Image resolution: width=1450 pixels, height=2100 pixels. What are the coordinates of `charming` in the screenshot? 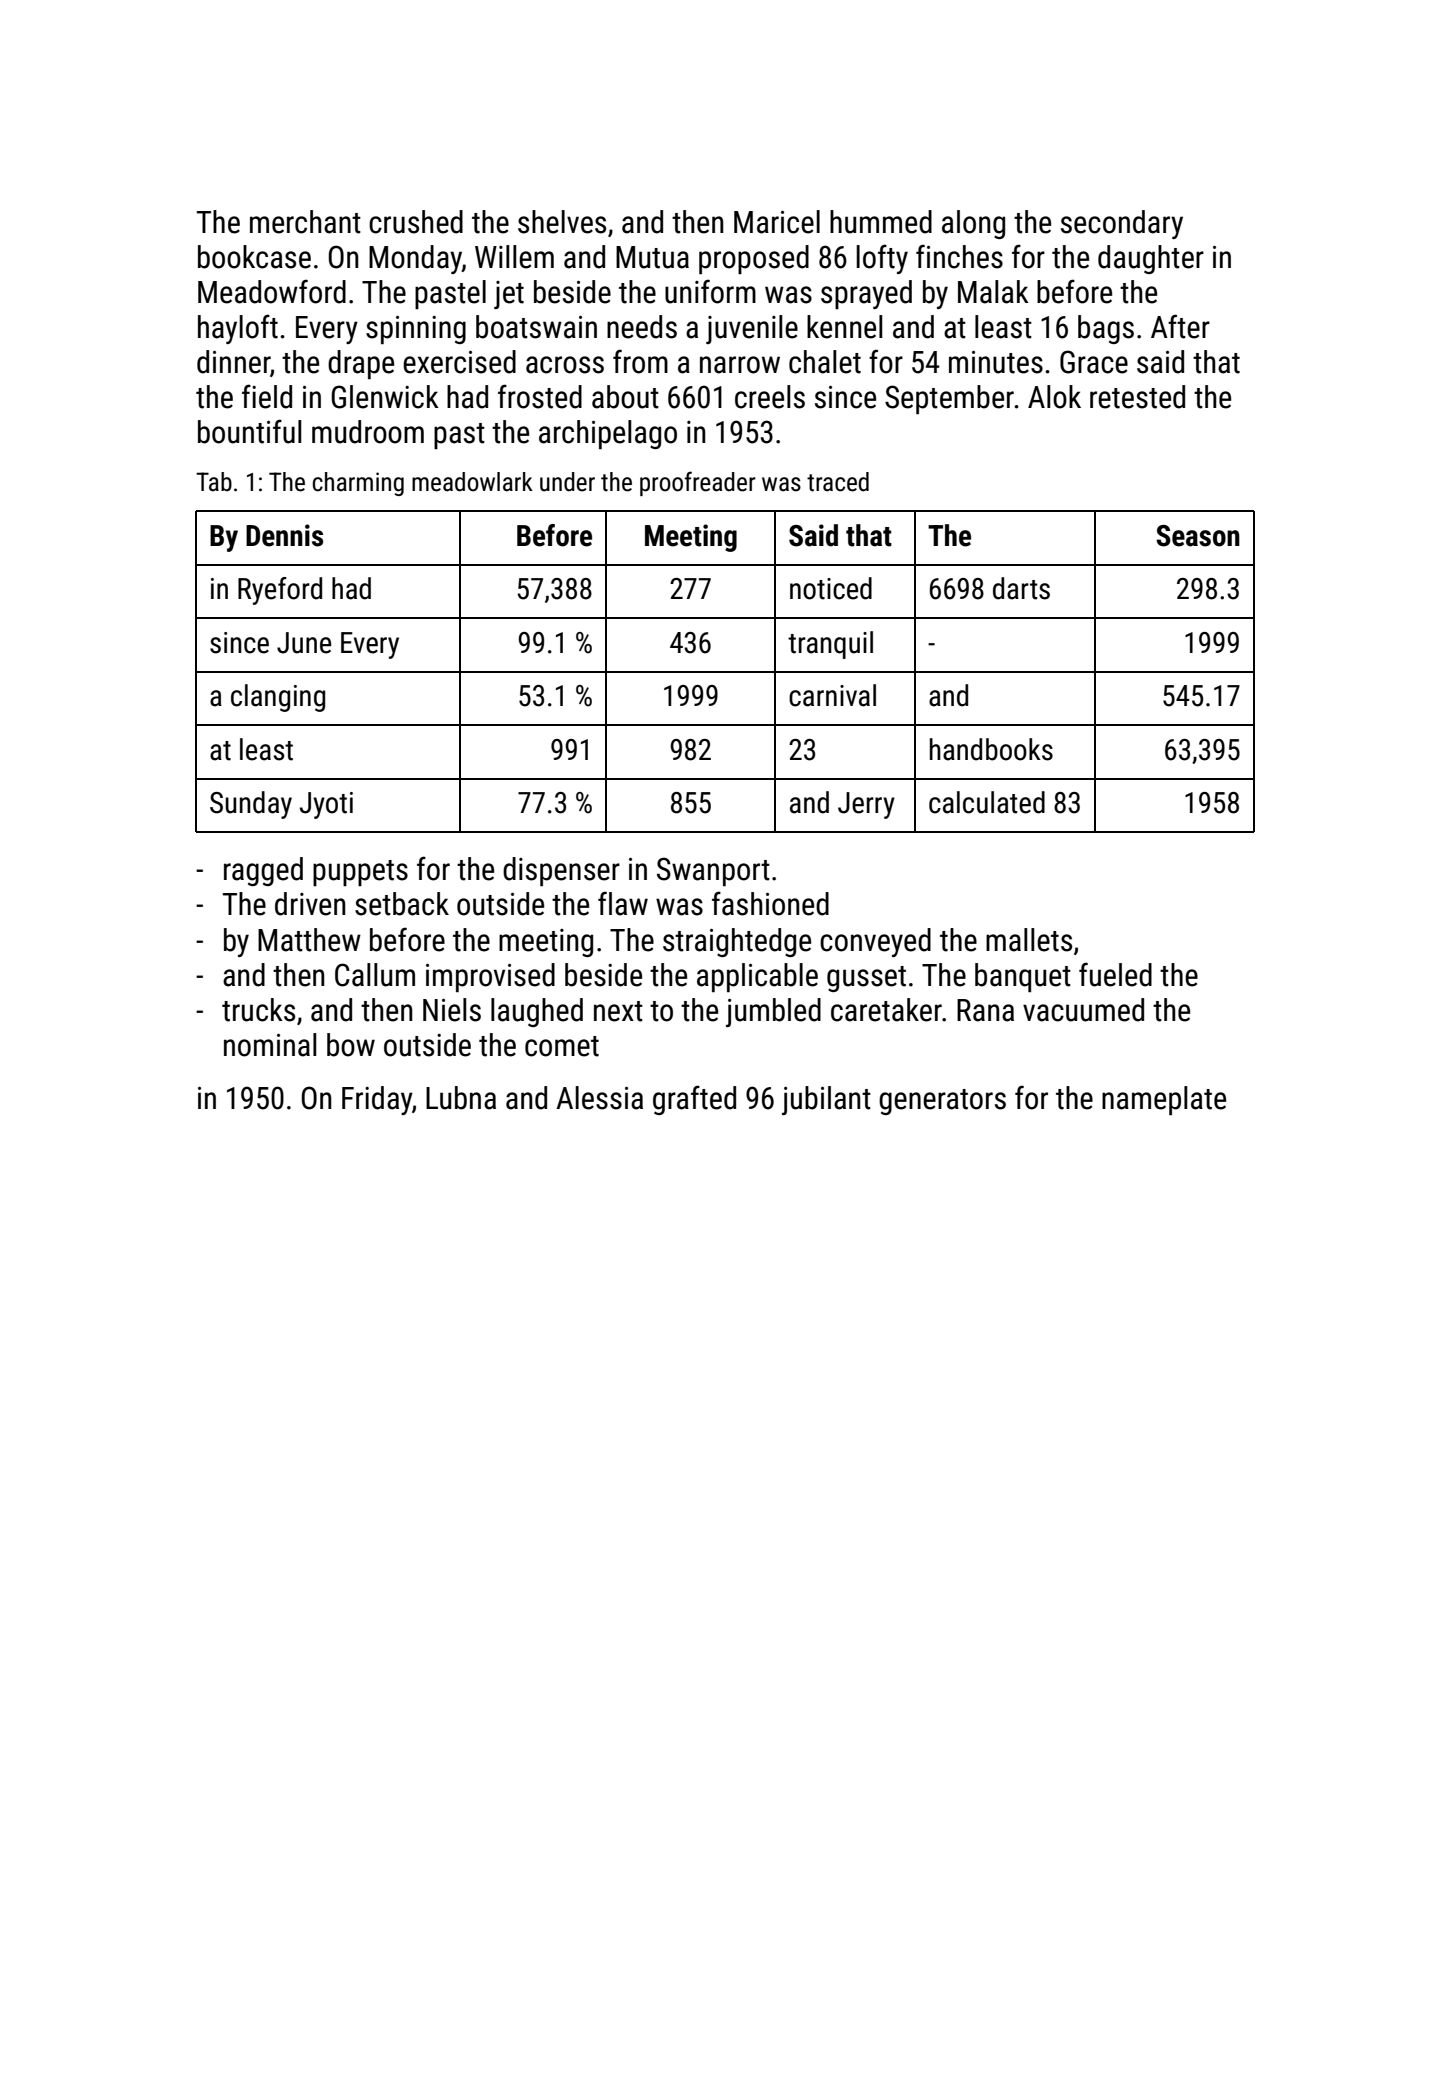 It's located at (358, 484).
